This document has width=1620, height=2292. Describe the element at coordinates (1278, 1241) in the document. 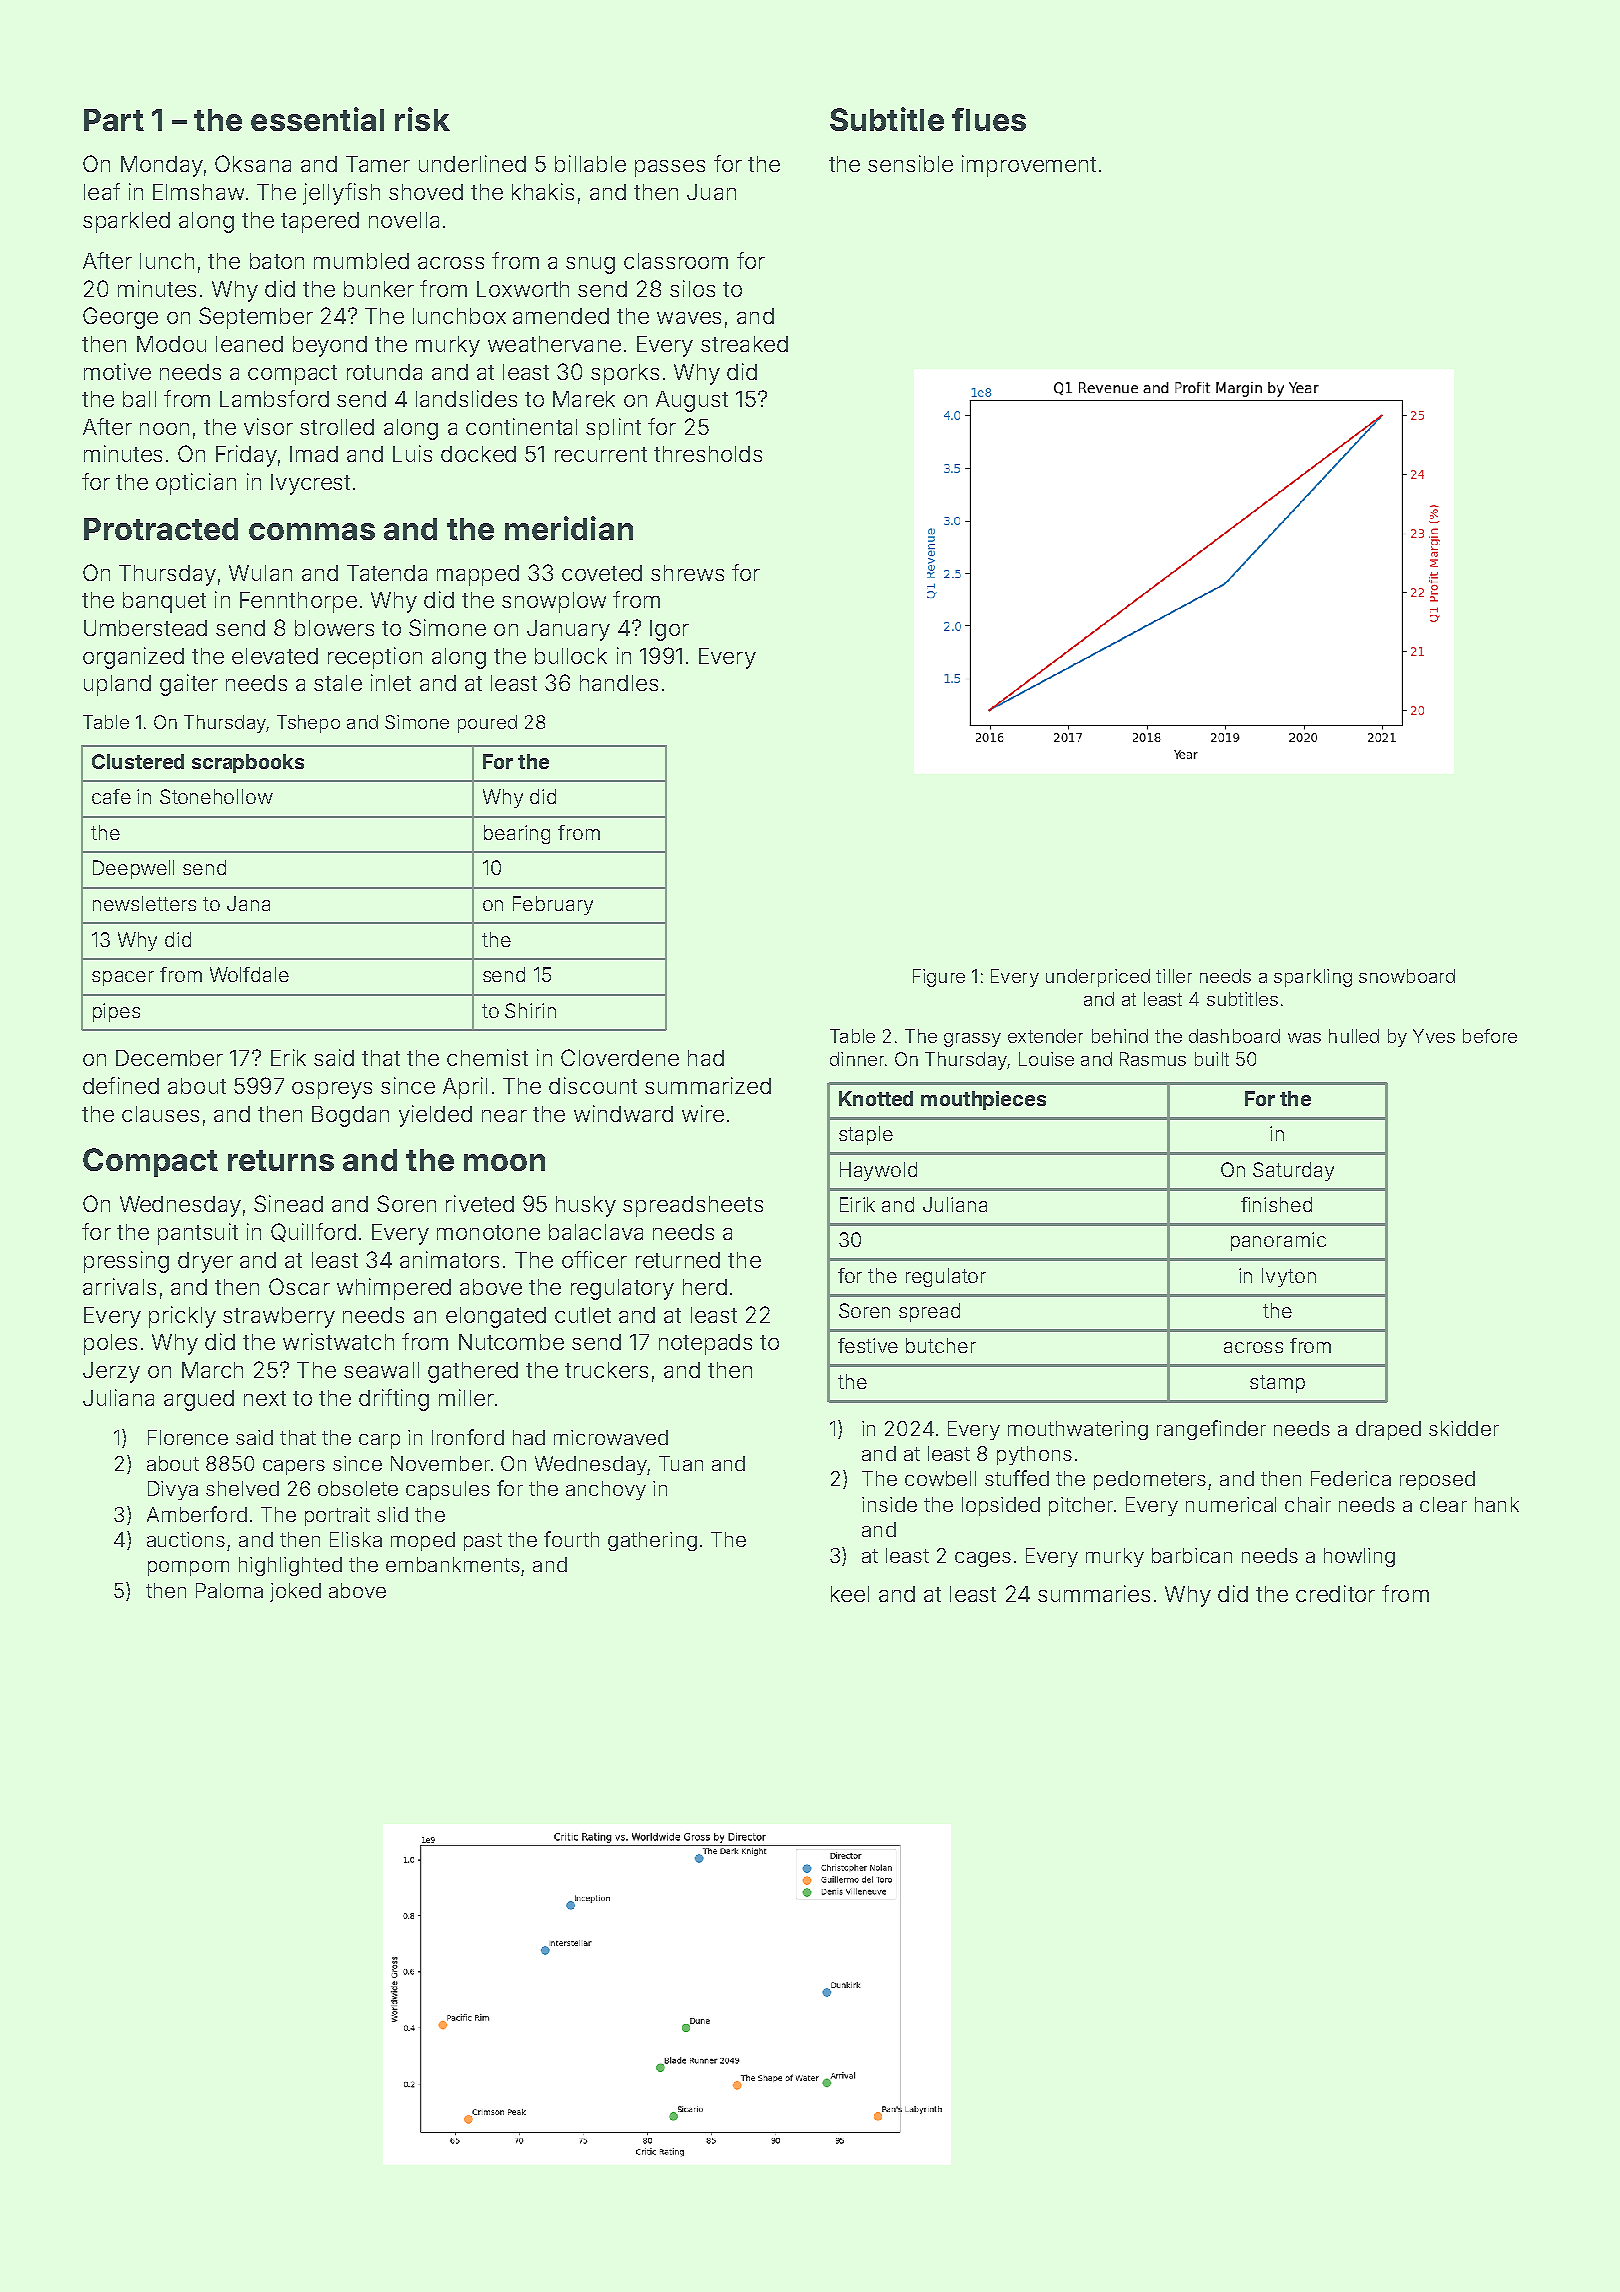

I see `panoramic` at that location.
